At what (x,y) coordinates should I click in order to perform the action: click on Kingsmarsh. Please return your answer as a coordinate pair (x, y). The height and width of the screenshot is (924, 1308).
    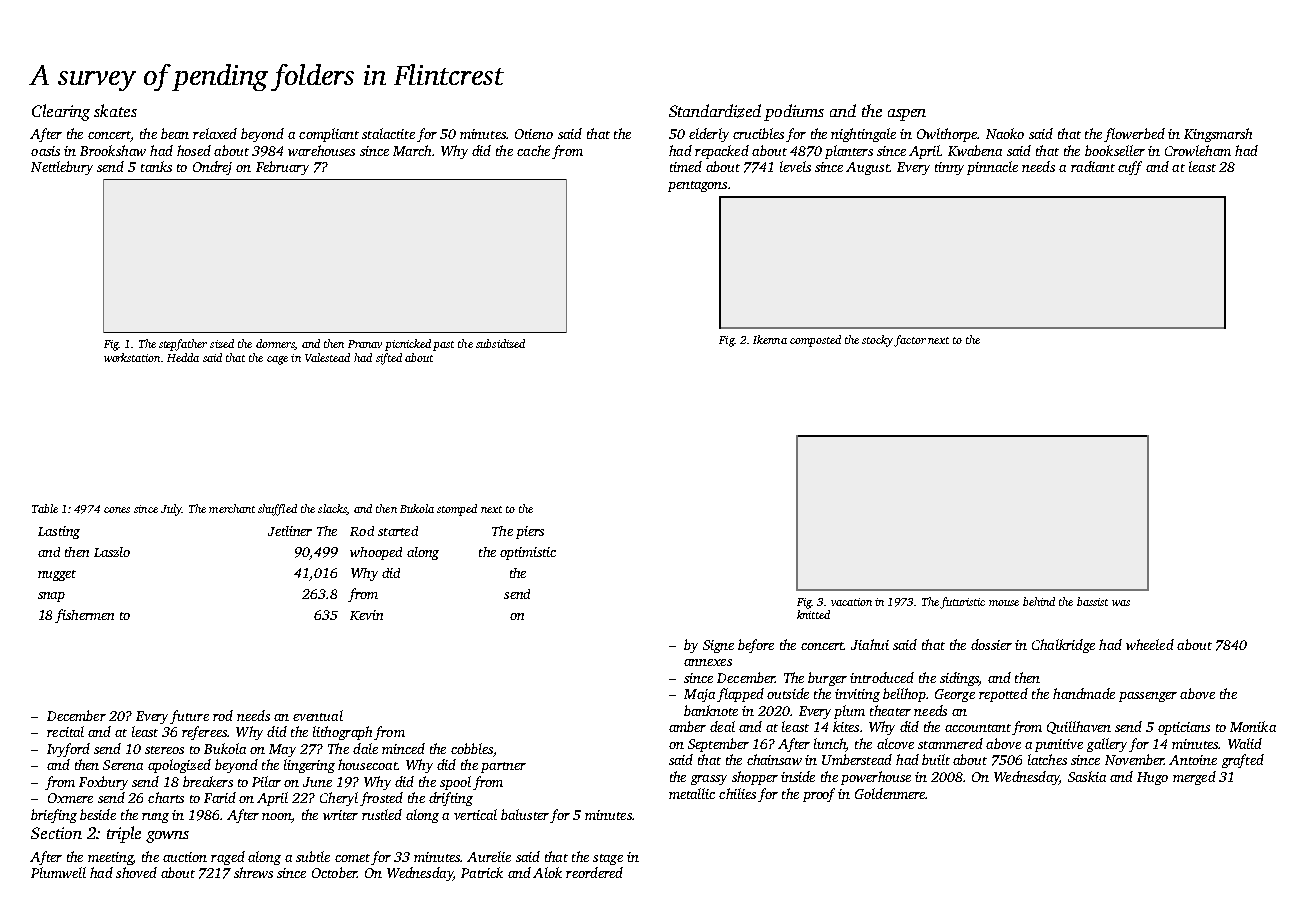
    Looking at the image, I should click on (1218, 135).
